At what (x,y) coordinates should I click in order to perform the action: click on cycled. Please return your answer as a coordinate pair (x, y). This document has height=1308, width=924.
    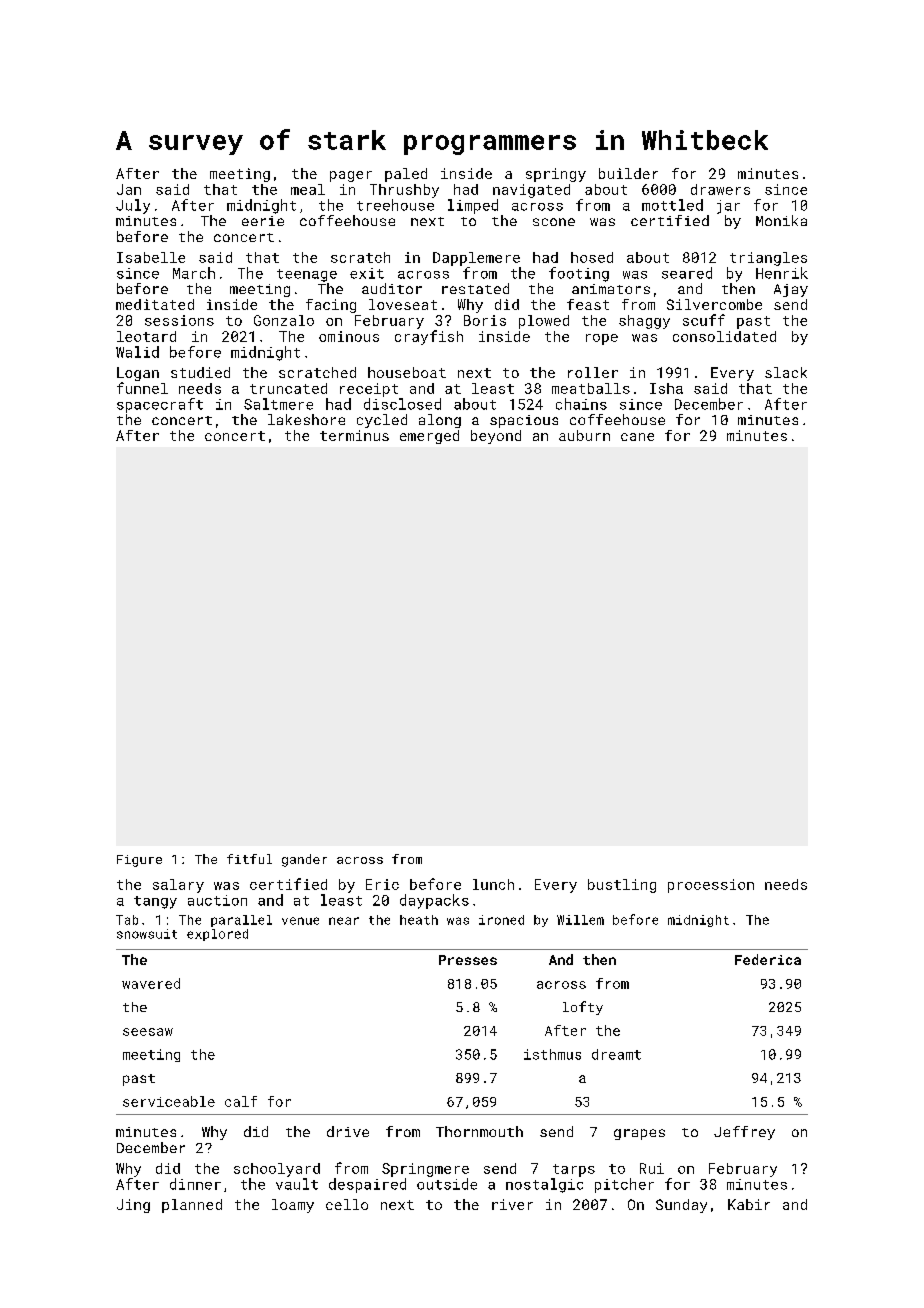
    Looking at the image, I should click on (382, 421).
